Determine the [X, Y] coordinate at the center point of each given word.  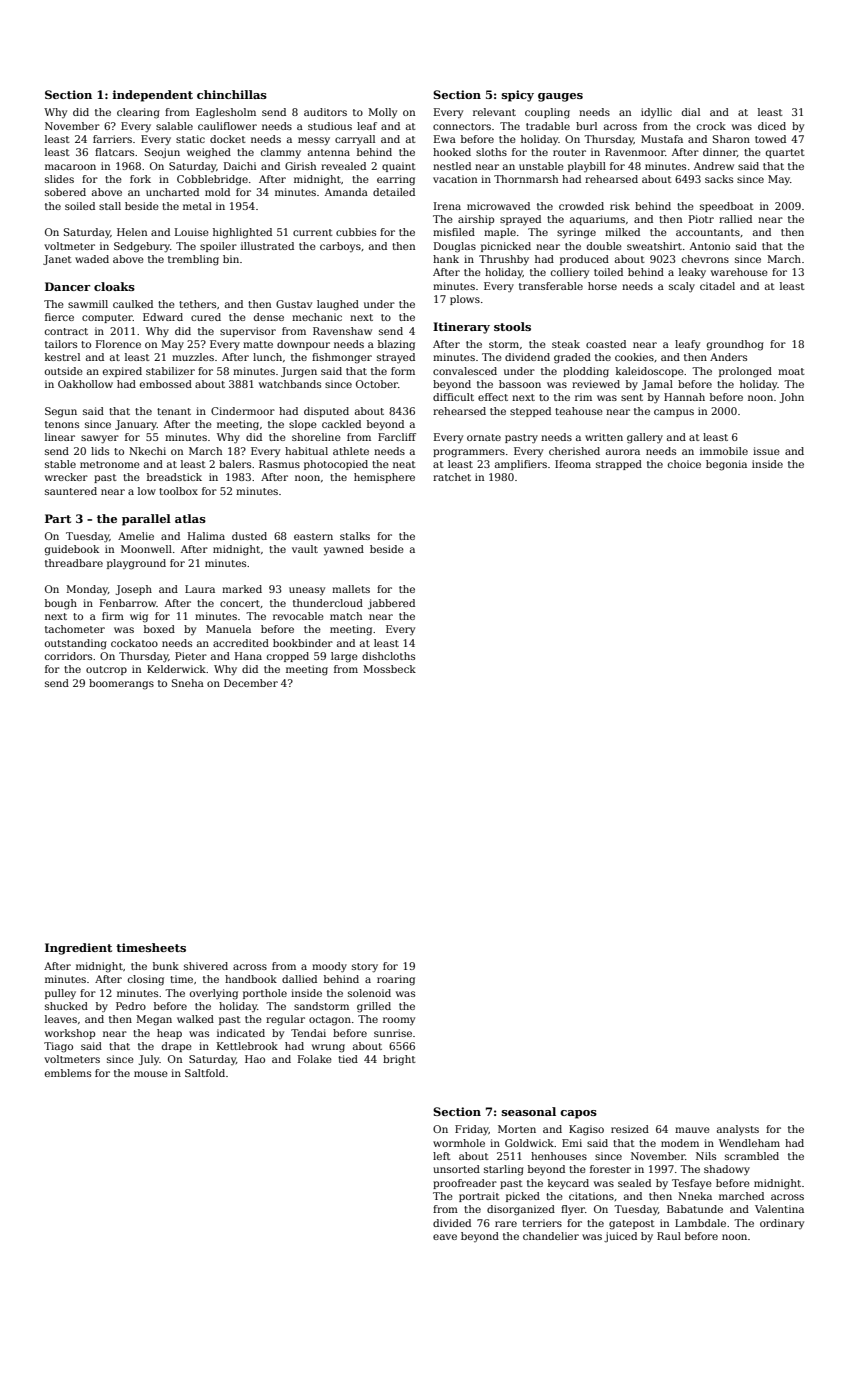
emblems [68, 1073]
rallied [735, 219]
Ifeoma [573, 464]
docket [228, 139]
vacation [455, 179]
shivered [206, 966]
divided [452, 1223]
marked [242, 589]
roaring [396, 980]
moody [329, 967]
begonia [726, 465]
